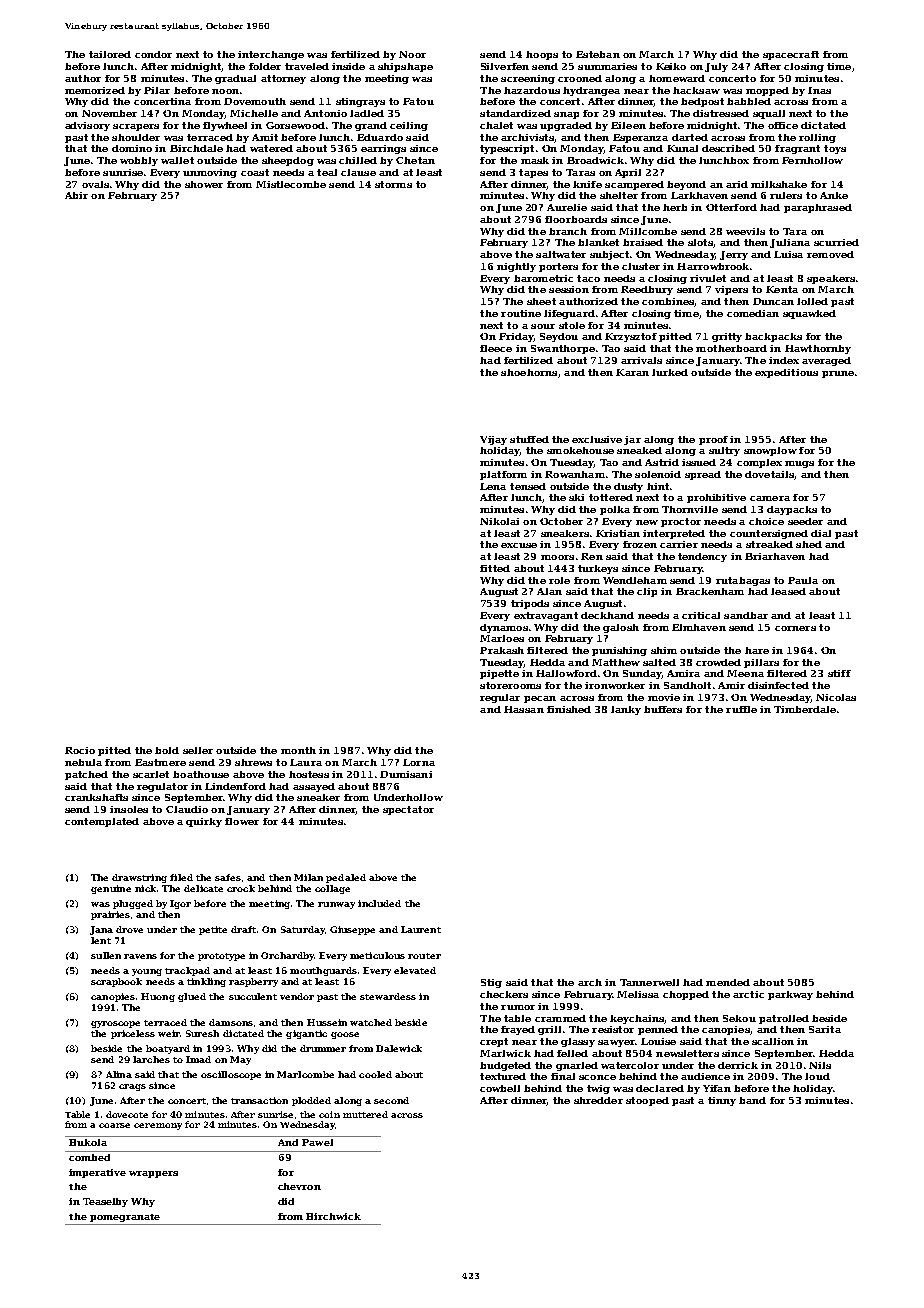  Describe the element at coordinates (495, 568) in the image. I see `fitted` at that location.
